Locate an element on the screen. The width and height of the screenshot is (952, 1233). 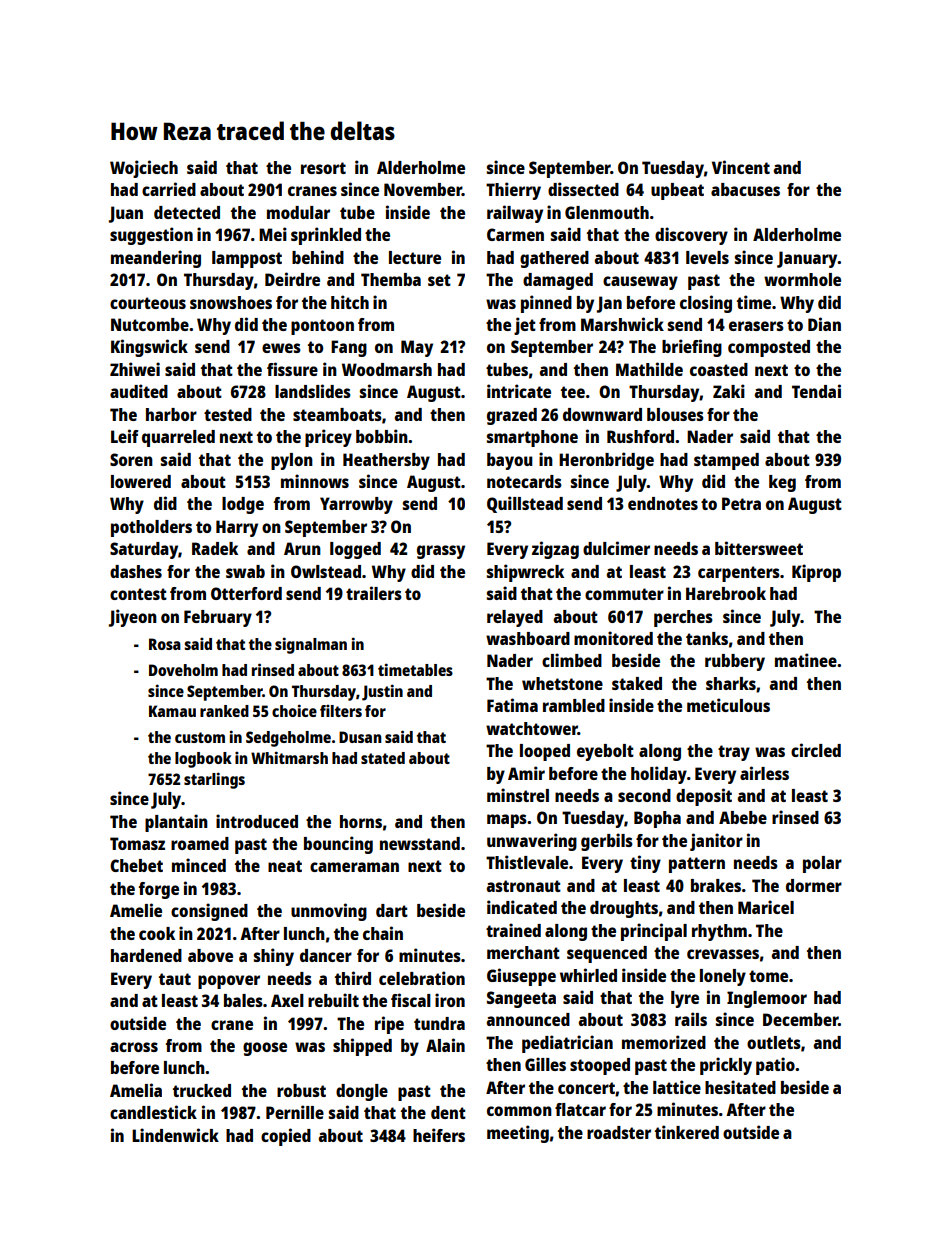
gathered is located at coordinates (554, 259).
